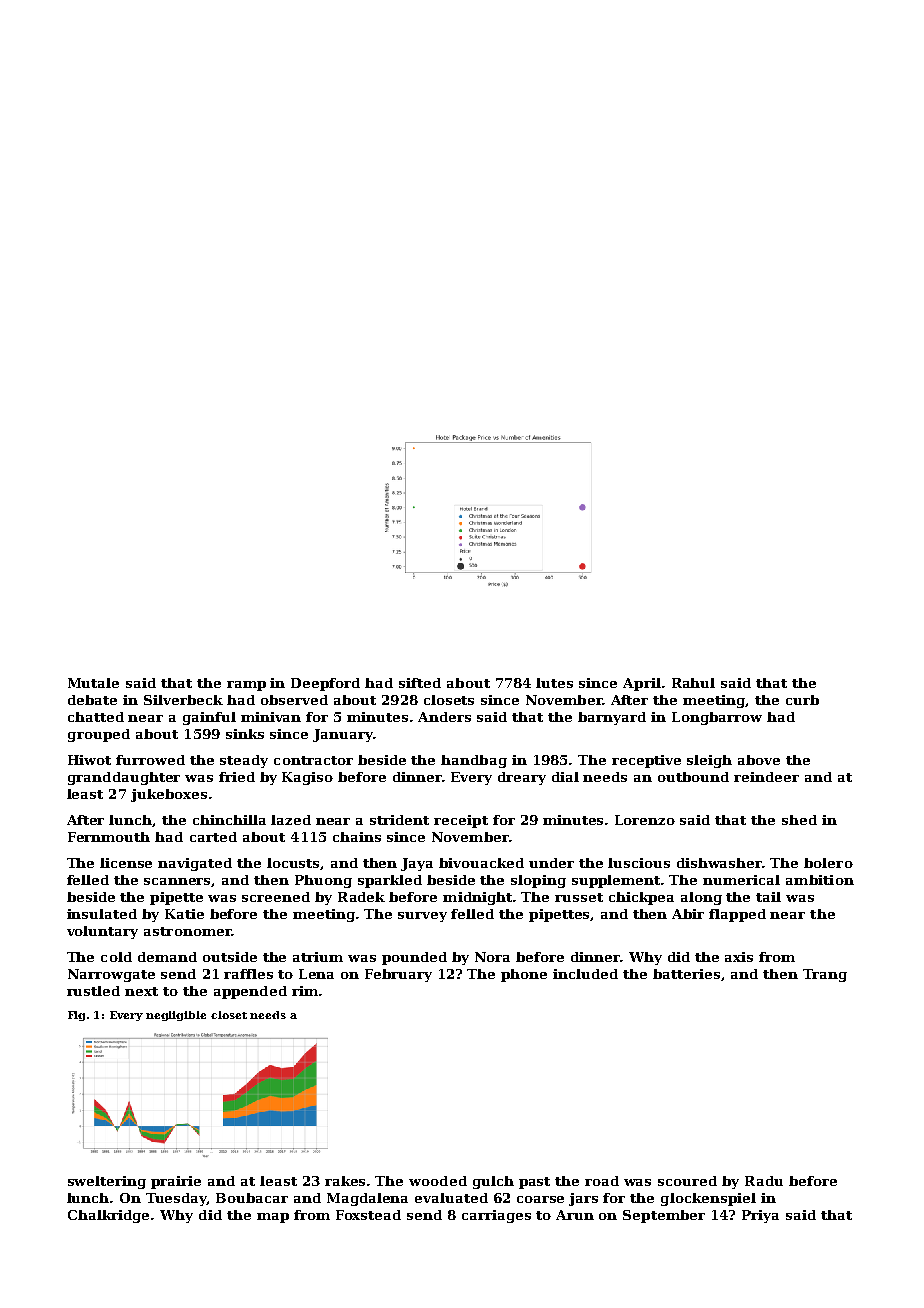 Image resolution: width=924 pixels, height=1308 pixels. Describe the element at coordinates (759, 760) in the screenshot. I see `above` at that location.
